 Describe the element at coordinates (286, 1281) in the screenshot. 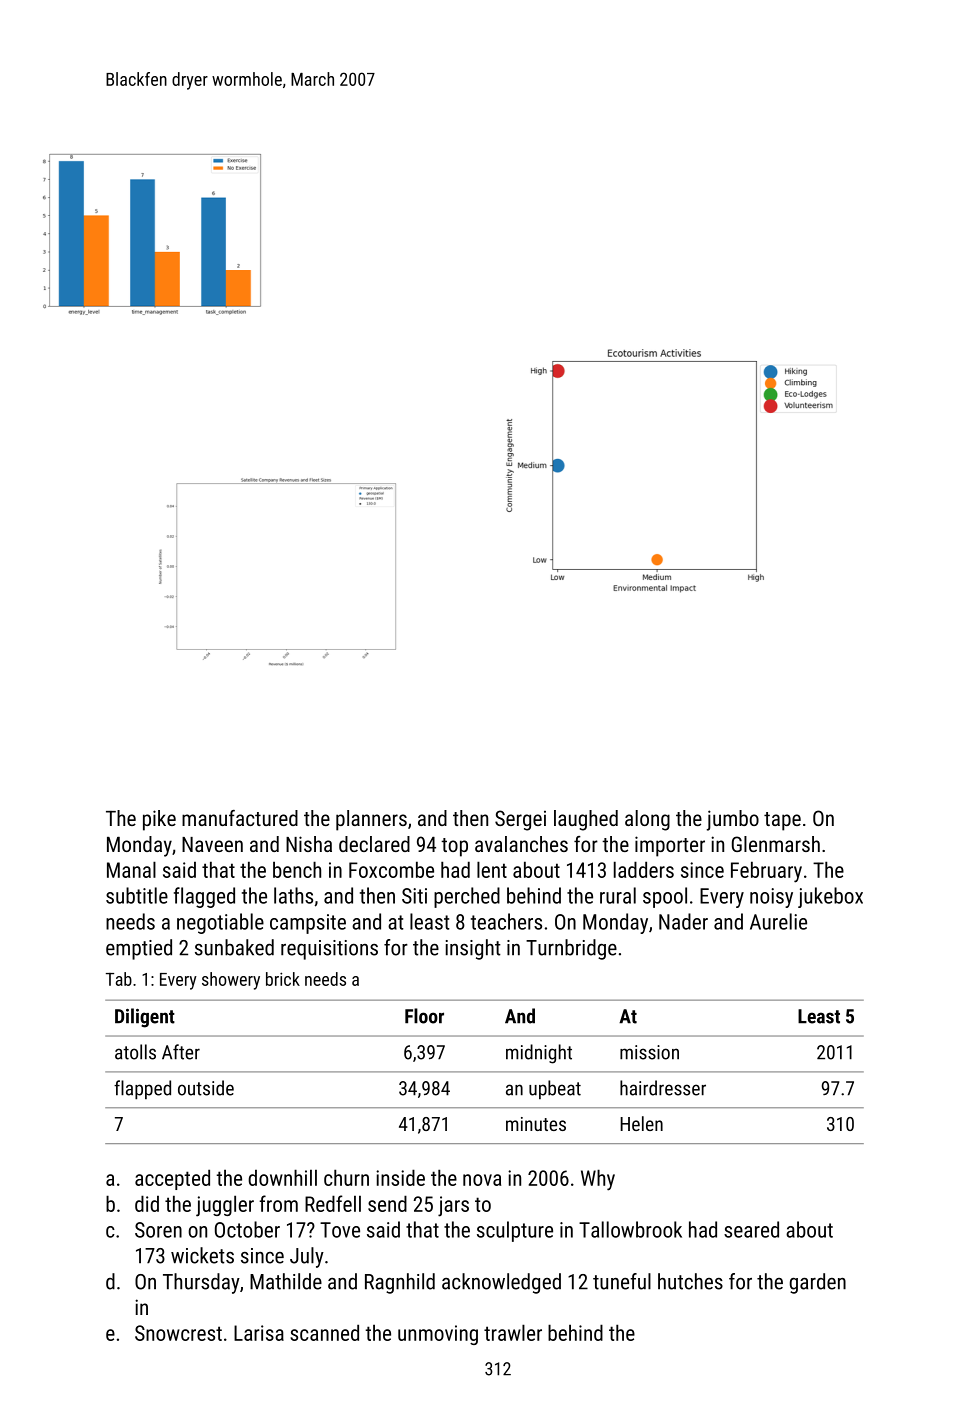

I see `Mathilde` at that location.
